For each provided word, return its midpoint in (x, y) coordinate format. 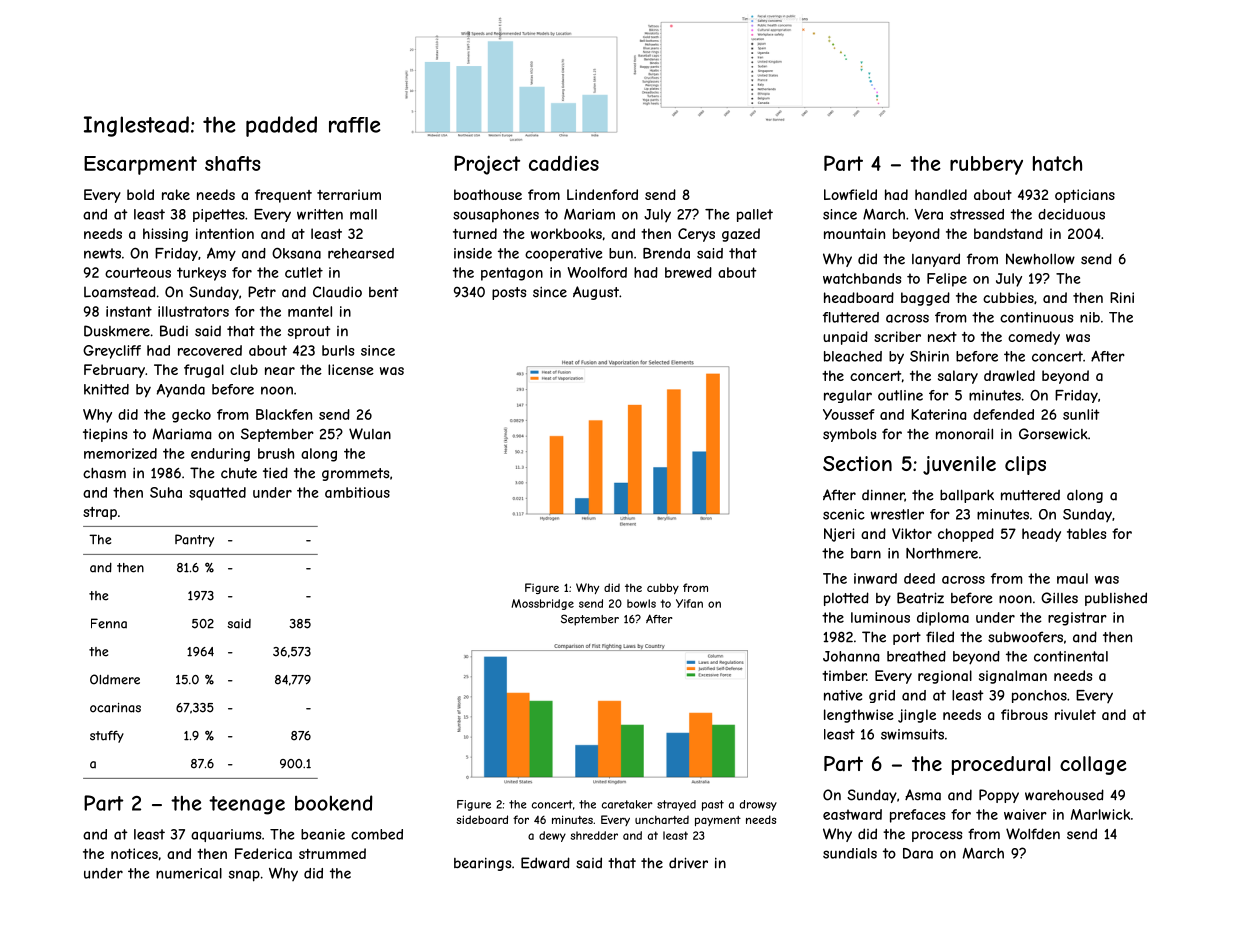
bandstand (1008, 233)
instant (129, 311)
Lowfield (850, 194)
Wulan (370, 434)
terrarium (349, 194)
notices (134, 853)
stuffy (107, 736)
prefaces (917, 816)
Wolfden (1033, 834)
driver (688, 863)
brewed (688, 272)
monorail (964, 434)
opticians (1085, 196)
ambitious (357, 492)
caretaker (627, 804)
